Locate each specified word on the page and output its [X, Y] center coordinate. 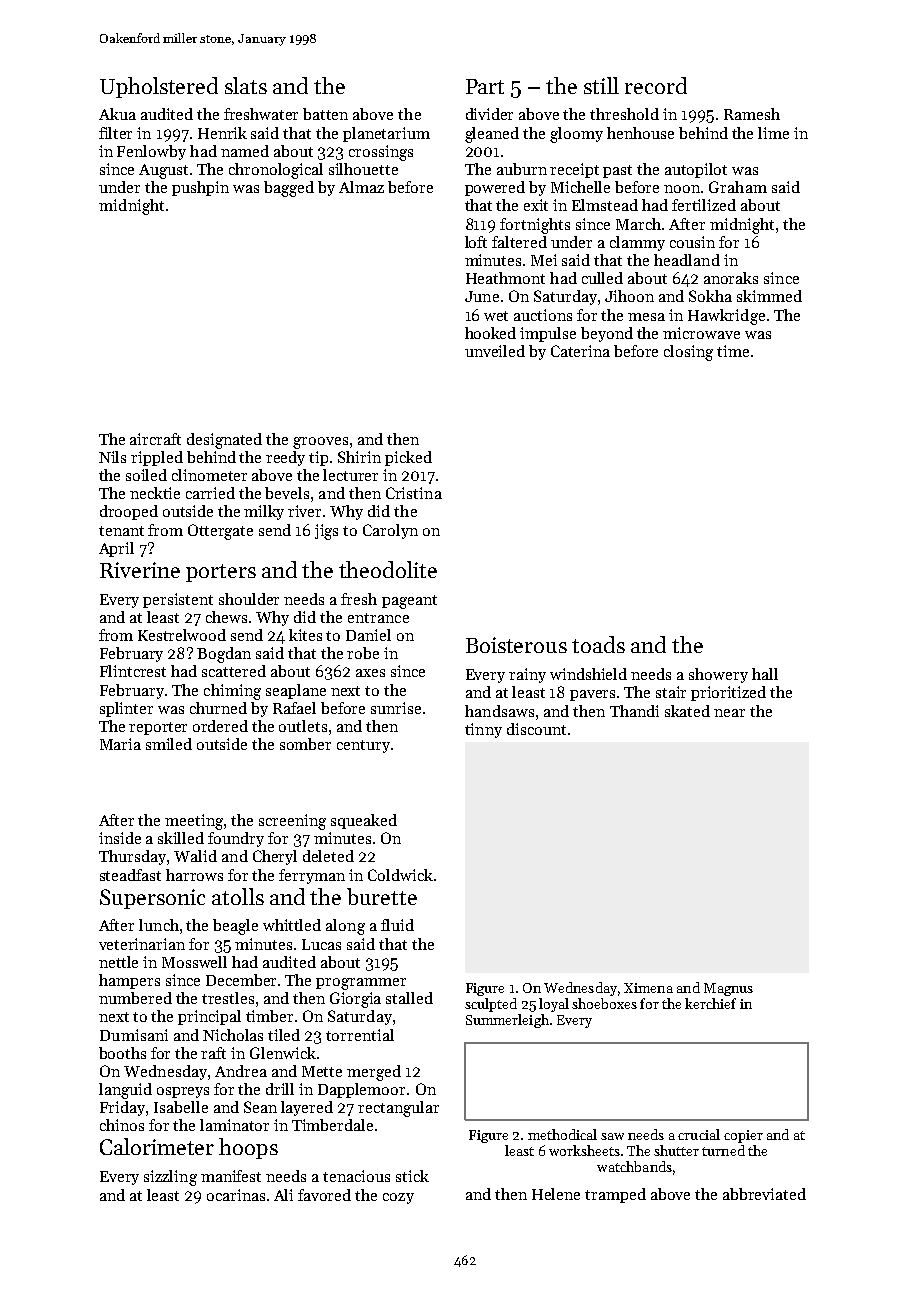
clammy [637, 243]
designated [224, 441]
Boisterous [516, 645]
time [733, 351]
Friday [122, 1108]
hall [765, 674]
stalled [409, 998]
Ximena [648, 988]
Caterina [580, 351]
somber [305, 744]
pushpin [200, 188]
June [482, 296]
